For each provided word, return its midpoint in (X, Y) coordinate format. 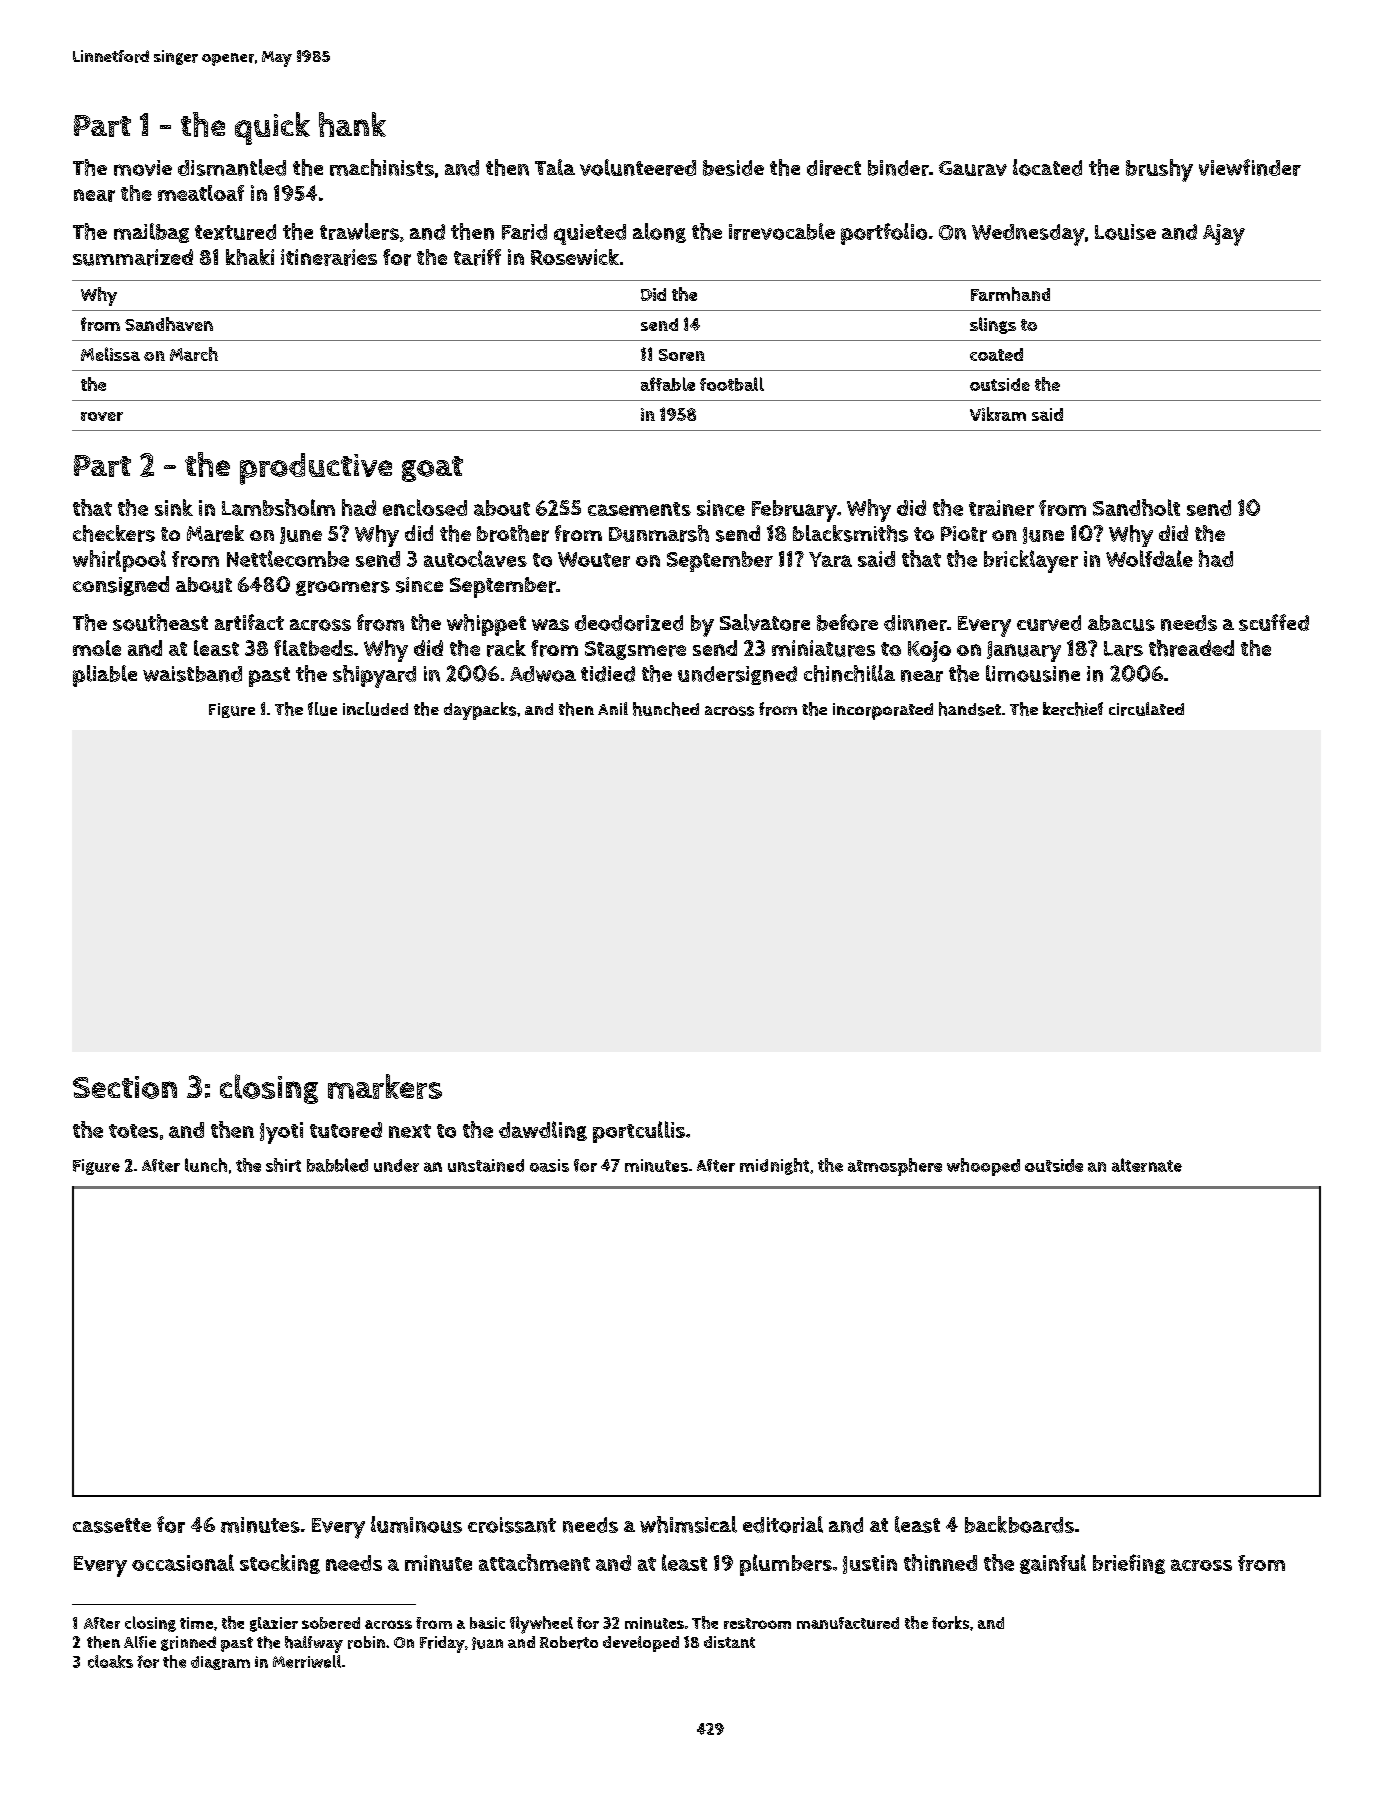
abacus (1121, 623)
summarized (133, 257)
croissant (512, 1525)
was (550, 625)
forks (950, 1622)
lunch (206, 1165)
